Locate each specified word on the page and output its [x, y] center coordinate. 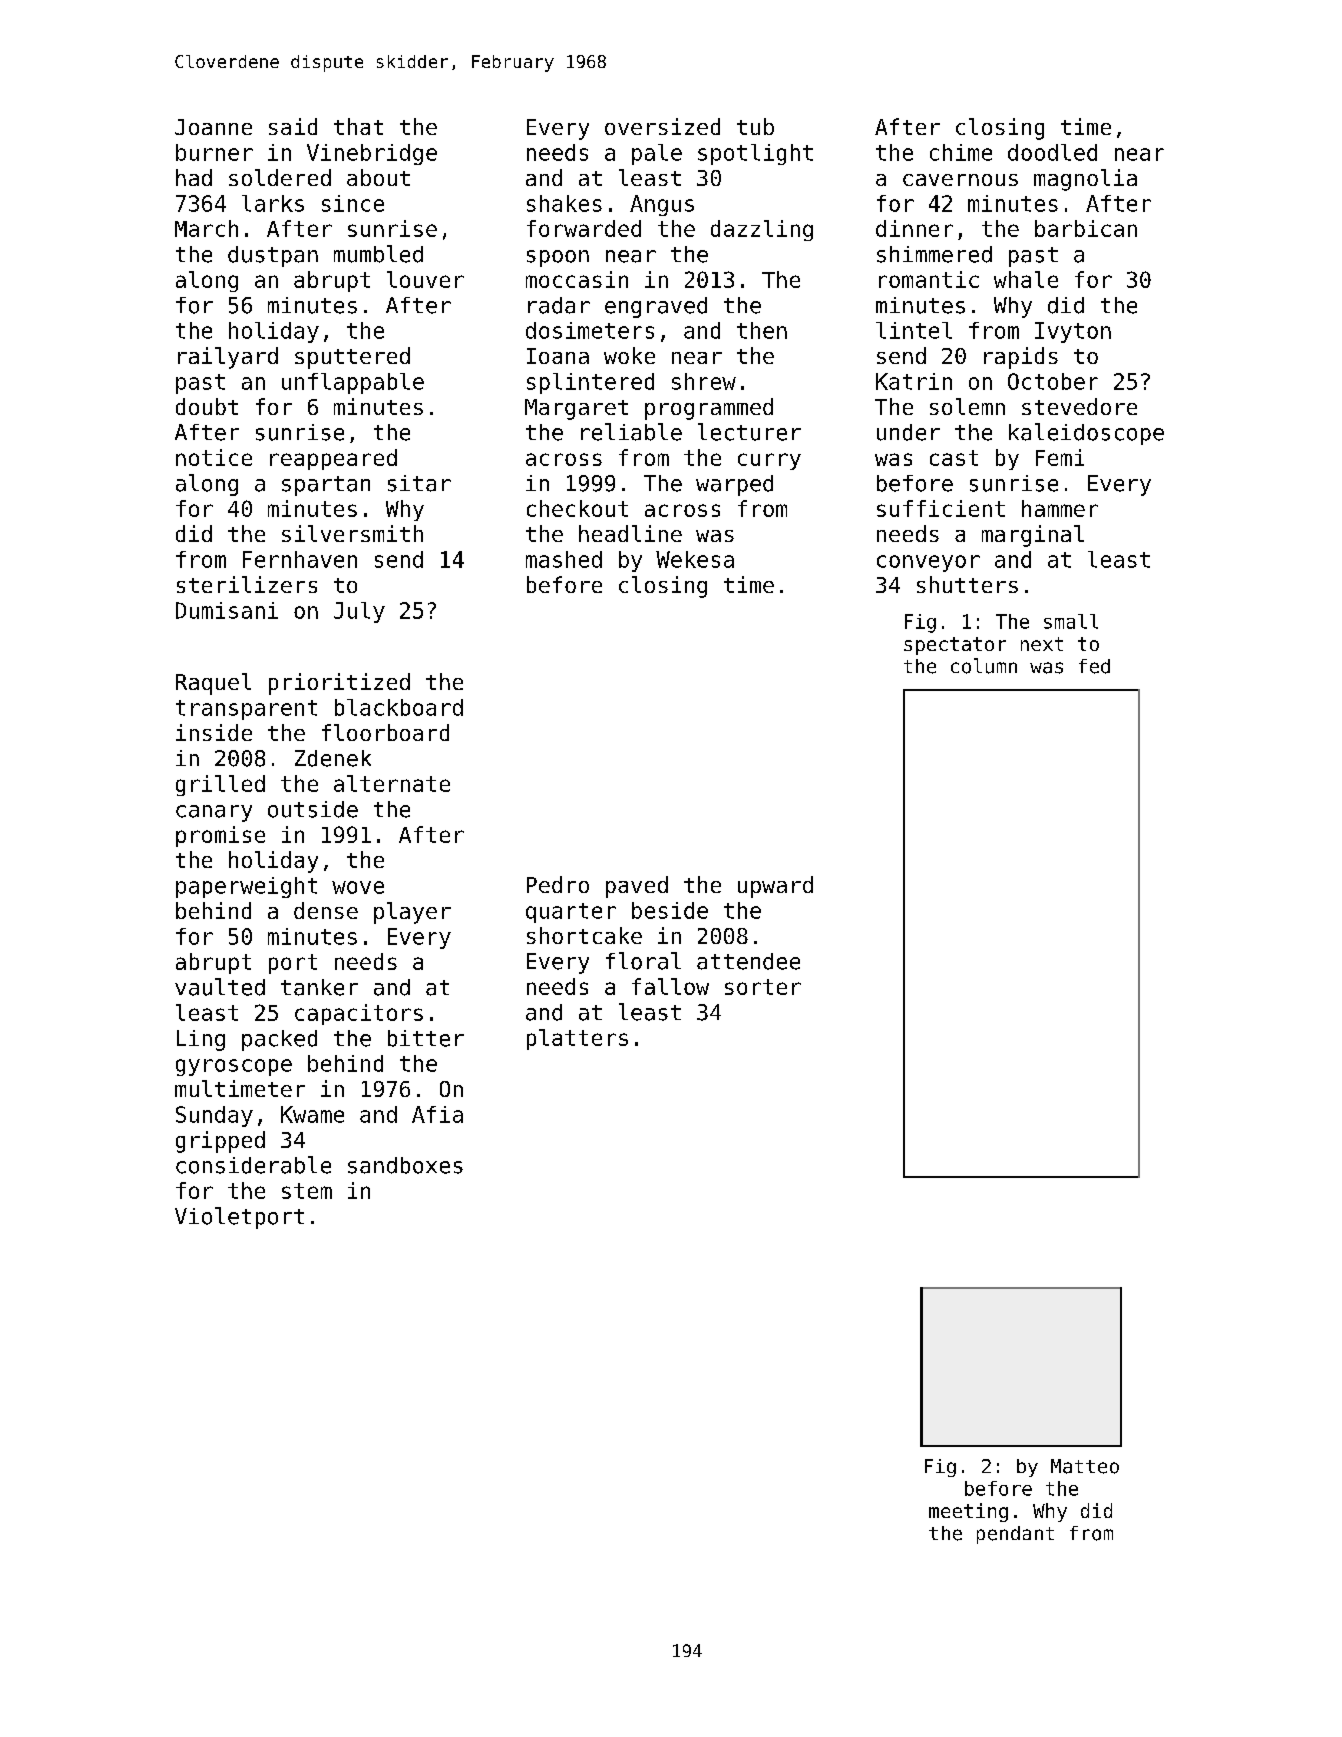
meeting [968, 1512]
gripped [220, 1142]
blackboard [399, 707]
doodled [1052, 152]
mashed [564, 559]
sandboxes [405, 1165]
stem [307, 1191]
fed [1094, 666]
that [358, 126]
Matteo [1085, 1466]
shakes [564, 203]
